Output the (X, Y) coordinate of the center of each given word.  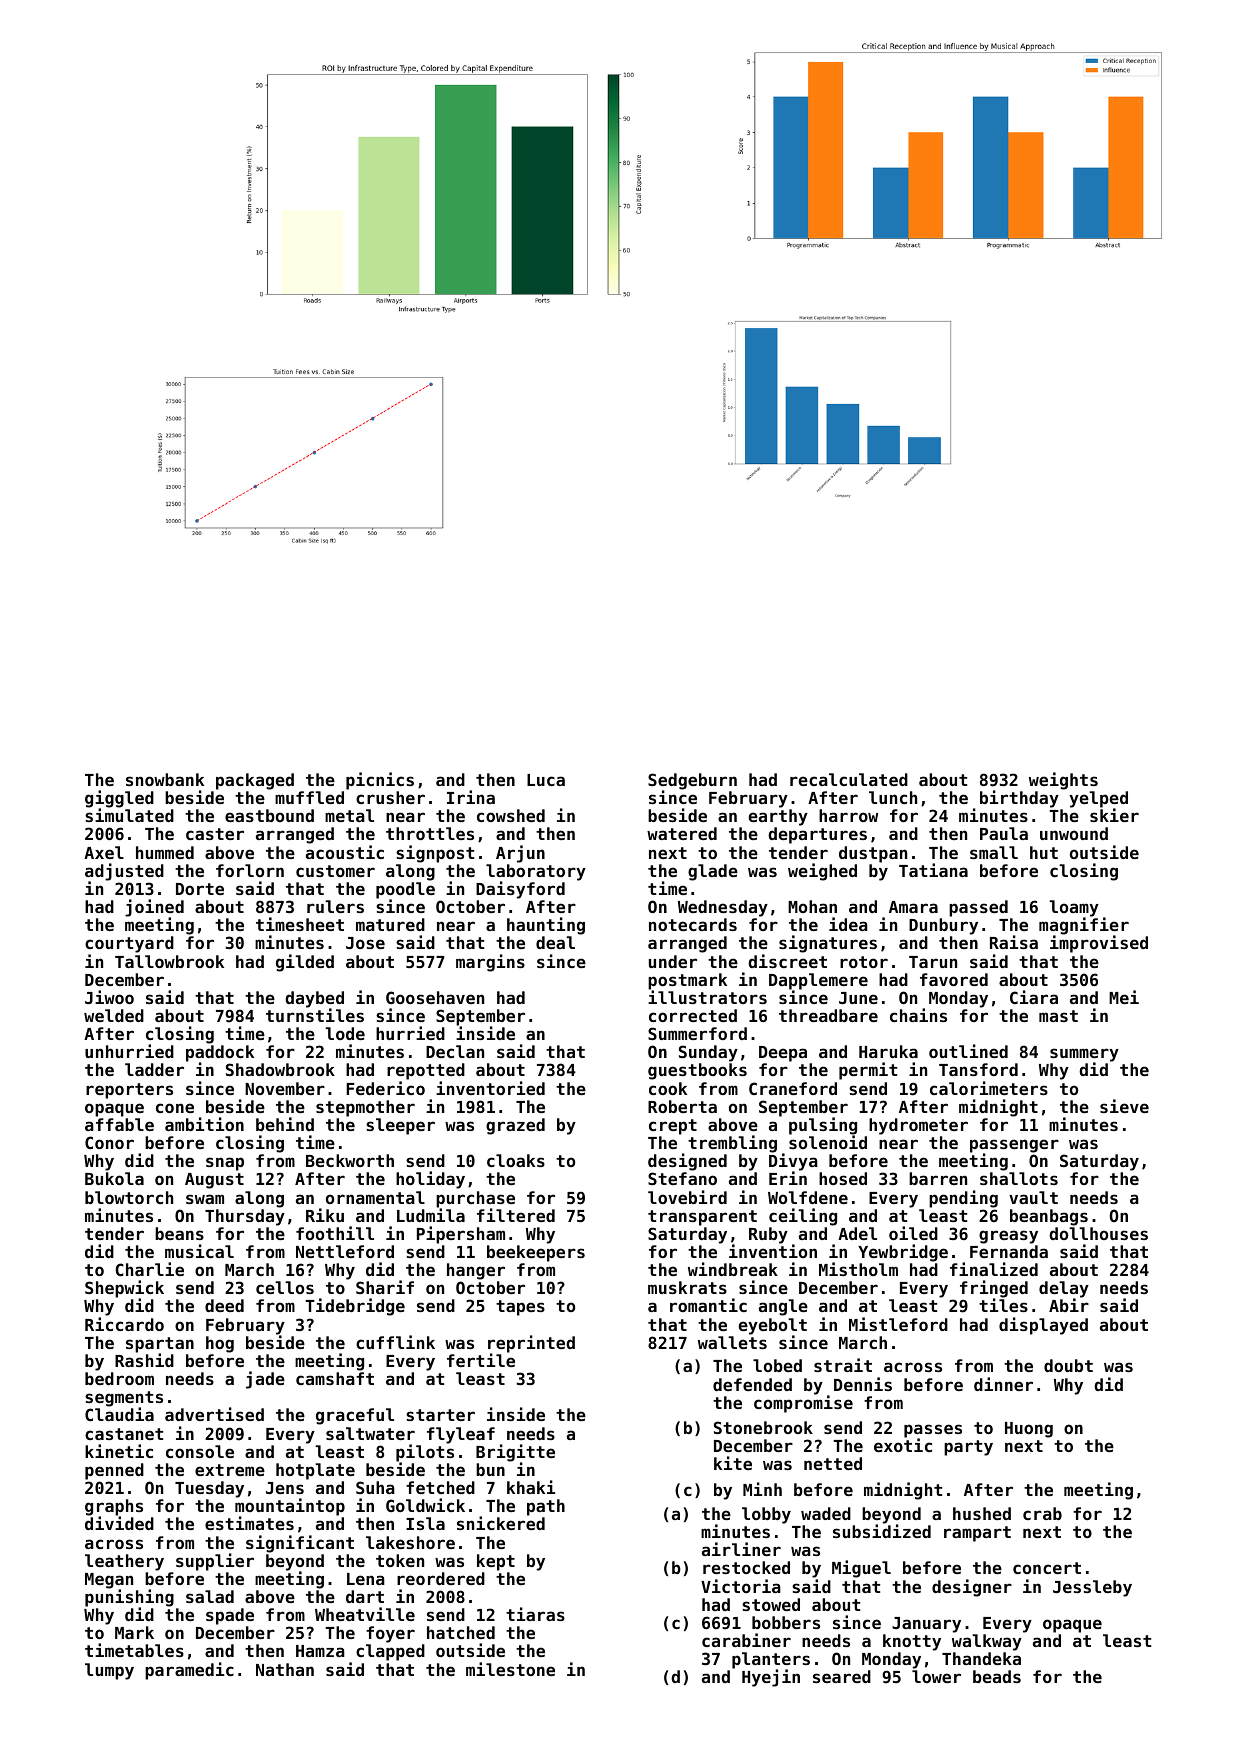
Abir (1069, 1305)
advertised (214, 1414)
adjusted (124, 872)
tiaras (535, 1614)
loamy (1074, 909)
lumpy (109, 1671)
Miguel (861, 1569)
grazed (515, 1126)
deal (555, 942)
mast (1058, 1016)
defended (752, 1384)
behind (285, 1124)
